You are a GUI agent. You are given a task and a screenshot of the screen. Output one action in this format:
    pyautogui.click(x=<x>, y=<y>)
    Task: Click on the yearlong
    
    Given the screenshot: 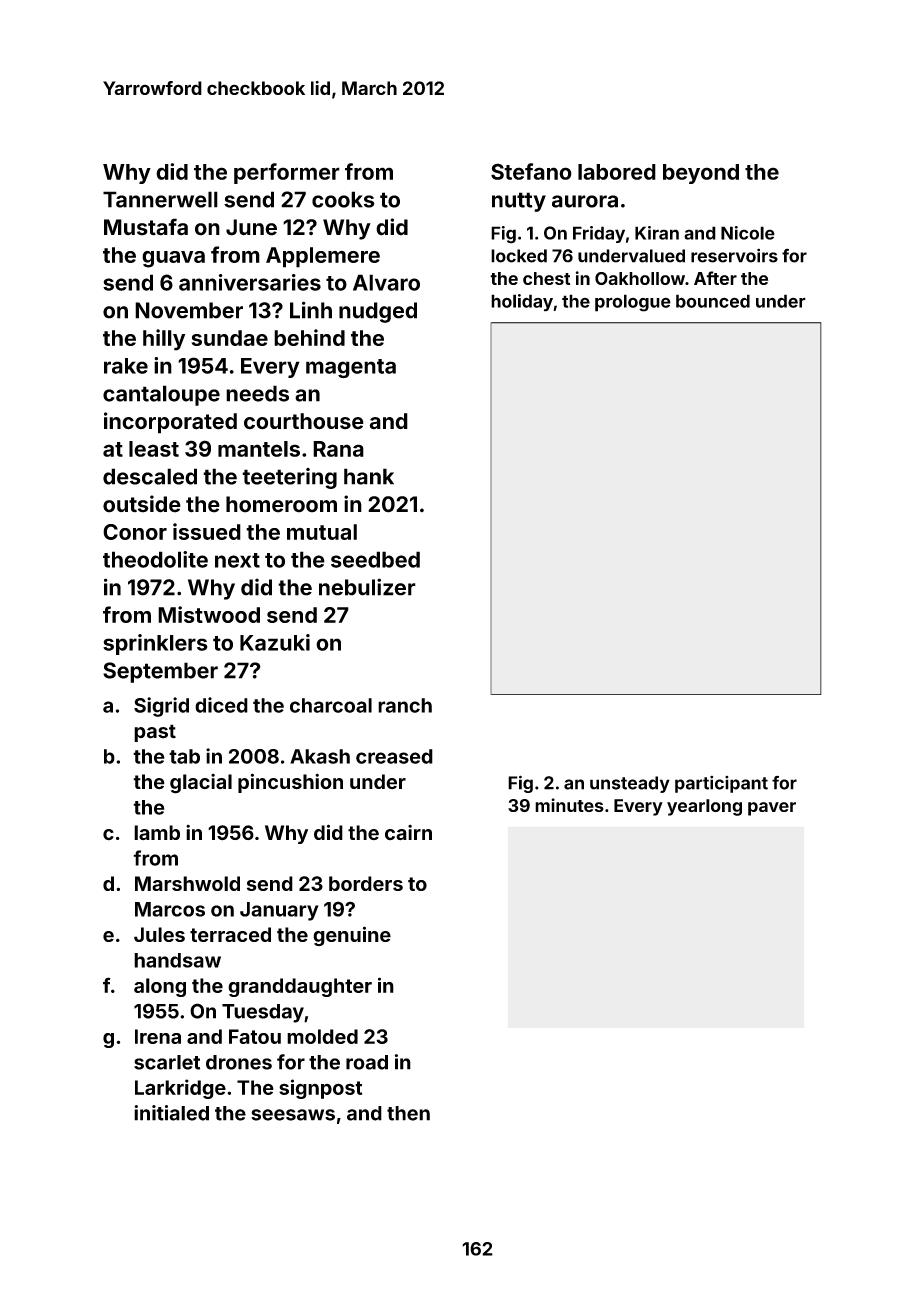 What is the action you would take?
    pyautogui.click(x=704, y=807)
